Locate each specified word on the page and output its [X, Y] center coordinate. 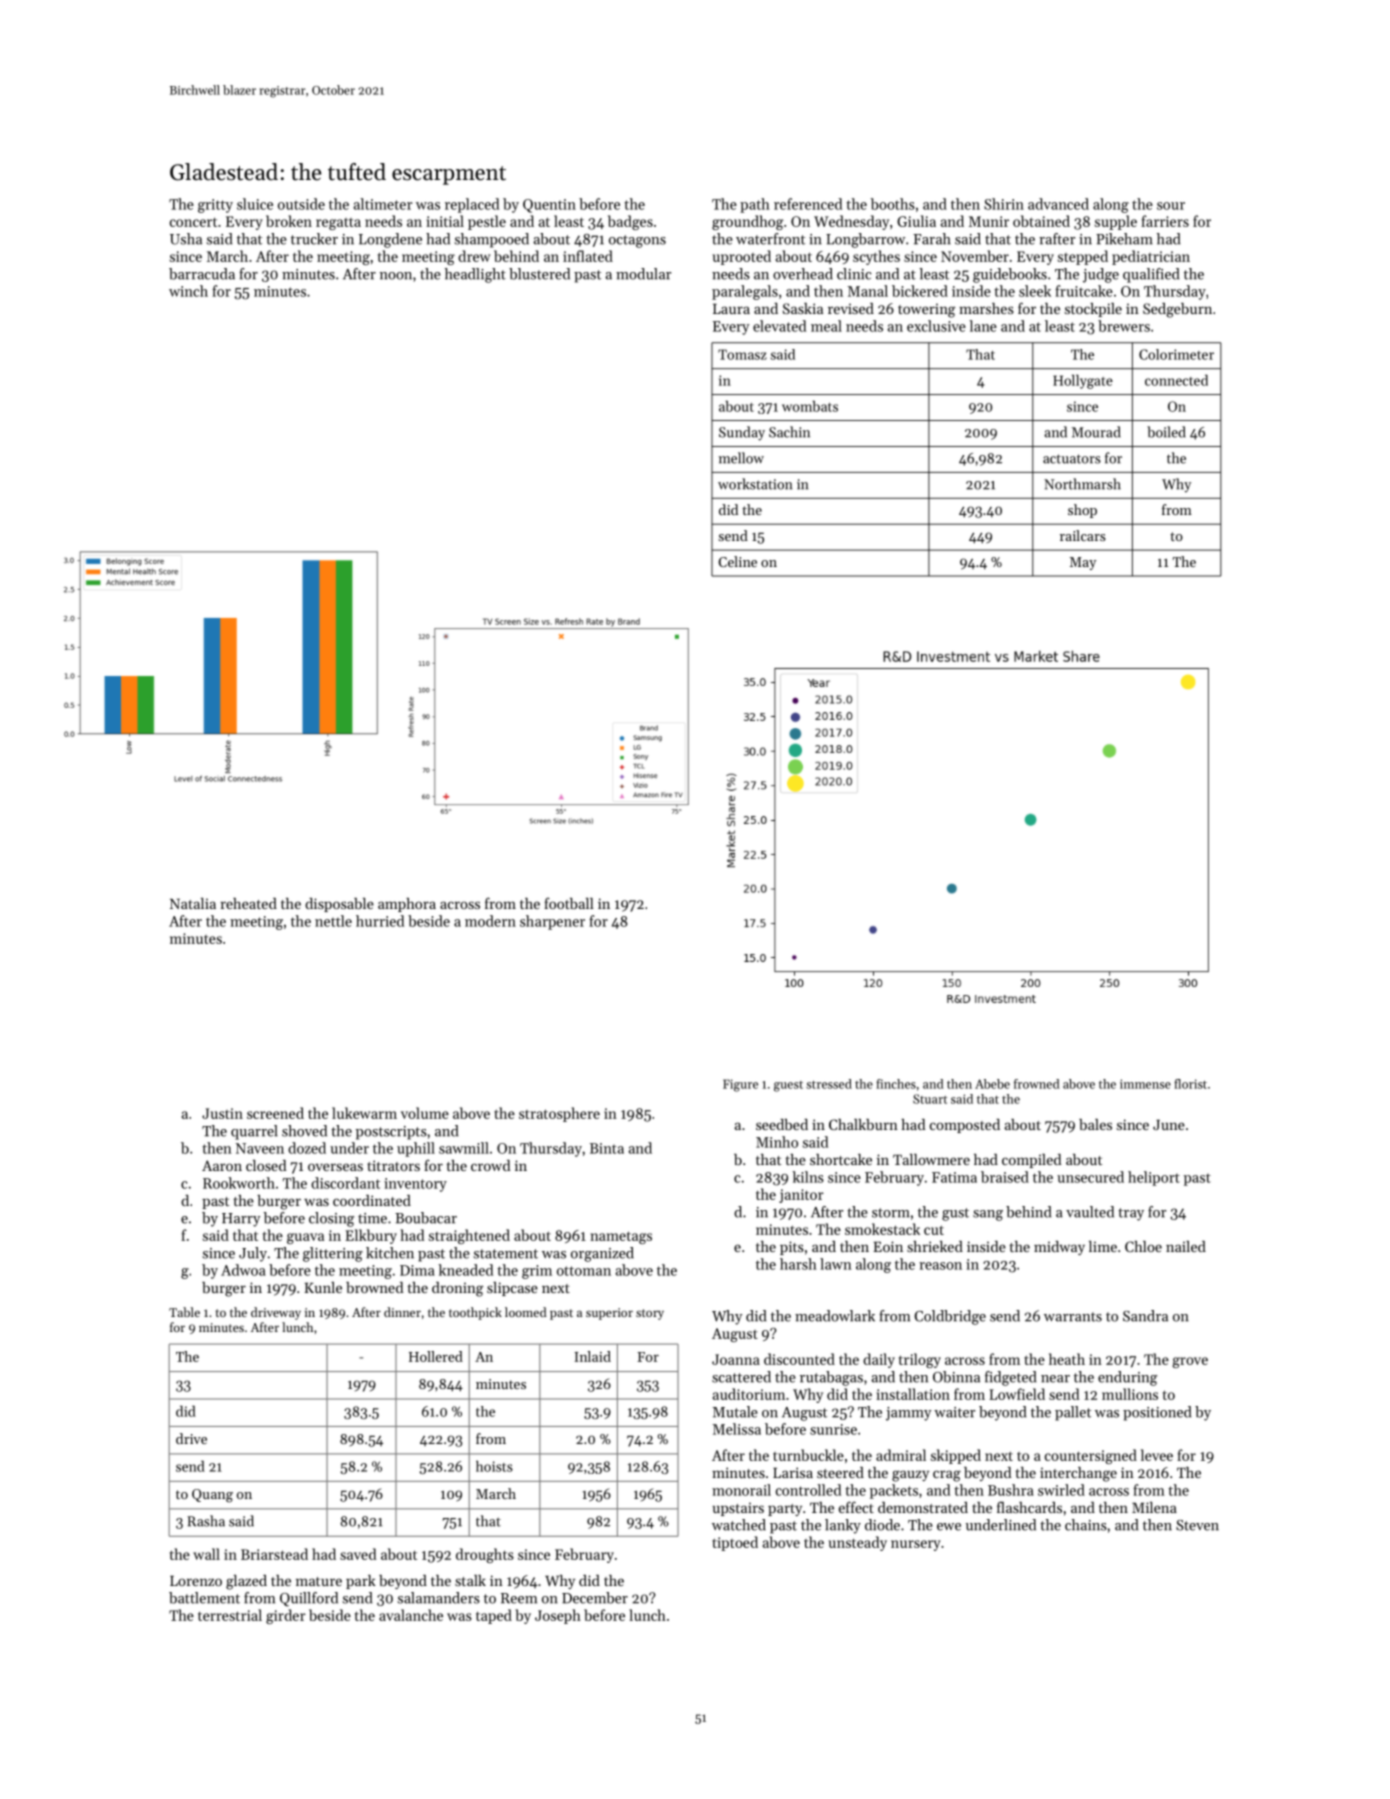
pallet [1073, 1413]
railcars [1083, 535]
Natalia [193, 903]
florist [1190, 1084]
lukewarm [364, 1113]
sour [1171, 206]
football [569, 903]
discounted [799, 1359]
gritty [215, 206]
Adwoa [243, 1270]
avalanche [411, 1615]
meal [826, 326]
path [755, 205]
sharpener [552, 922]
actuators [1072, 459]
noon [396, 276]
